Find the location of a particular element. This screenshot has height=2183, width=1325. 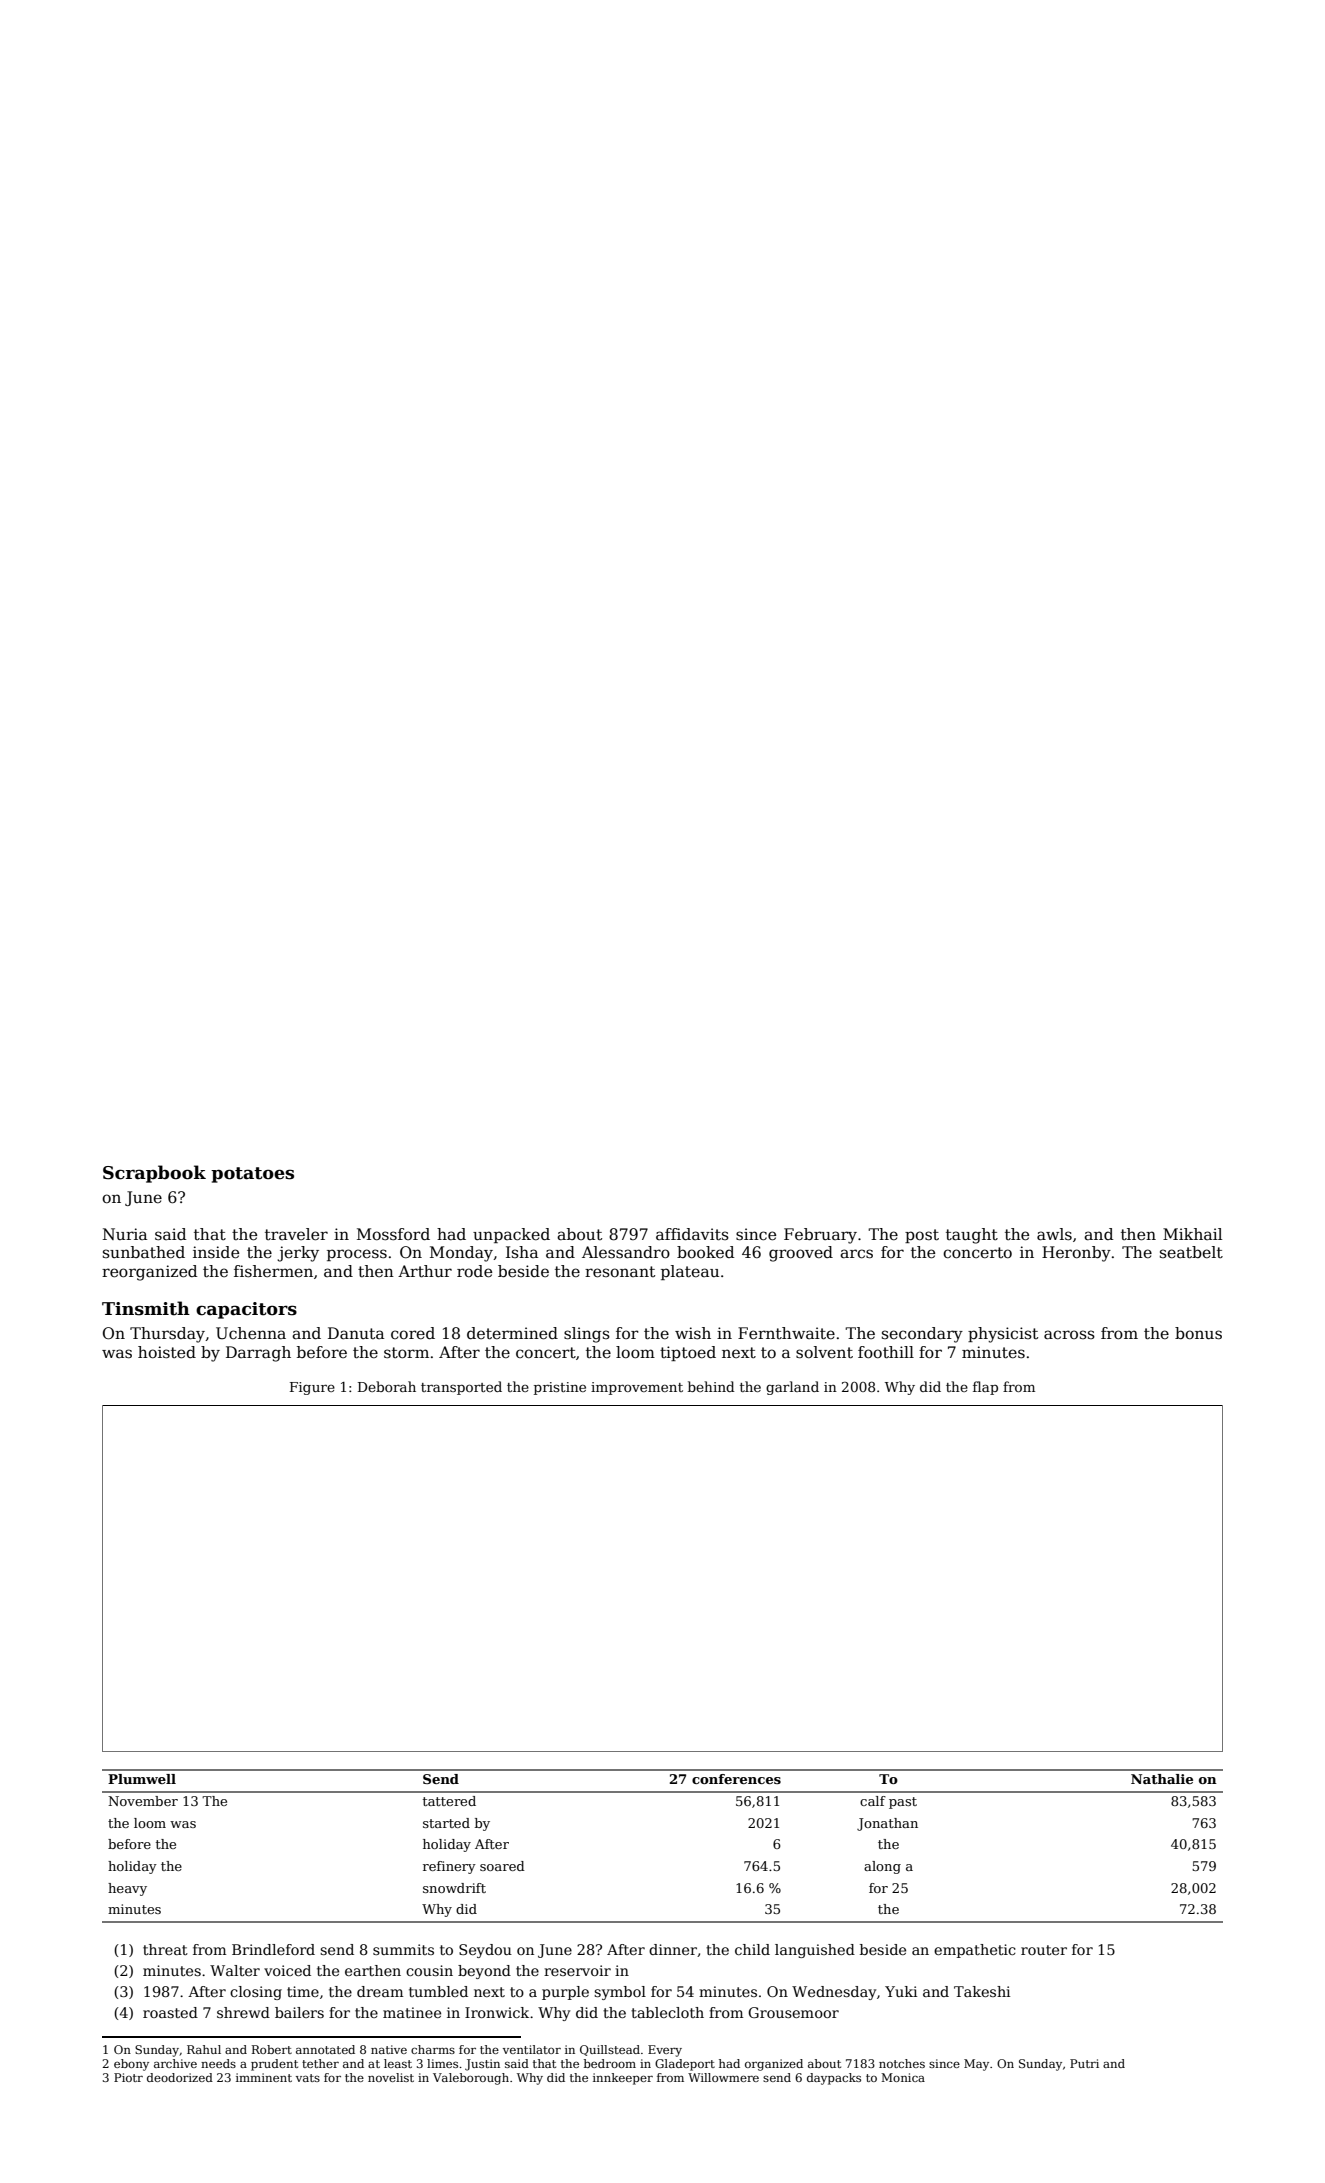

May is located at coordinates (976, 2065).
